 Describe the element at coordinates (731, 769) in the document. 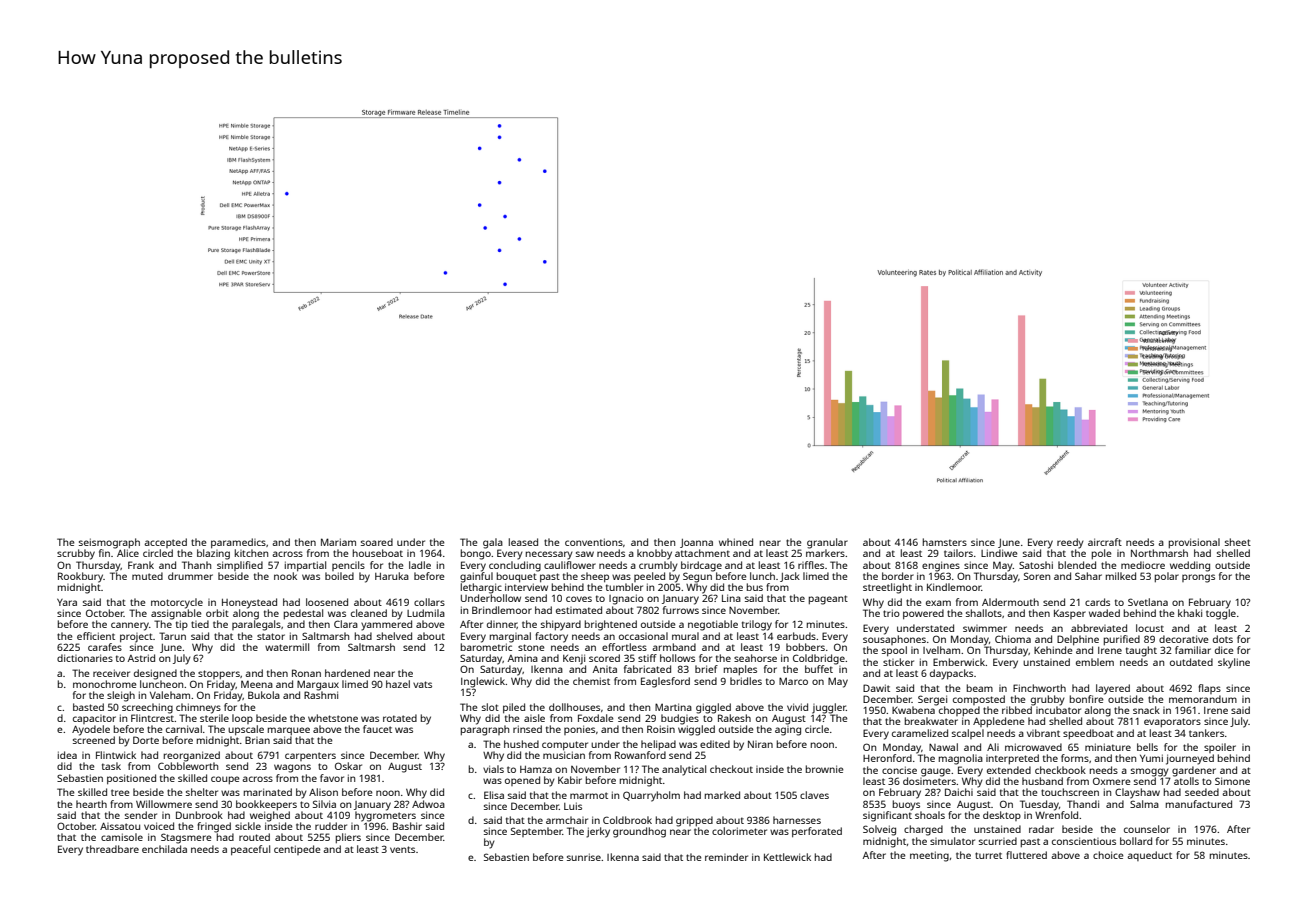

I see `checkout` at that location.
